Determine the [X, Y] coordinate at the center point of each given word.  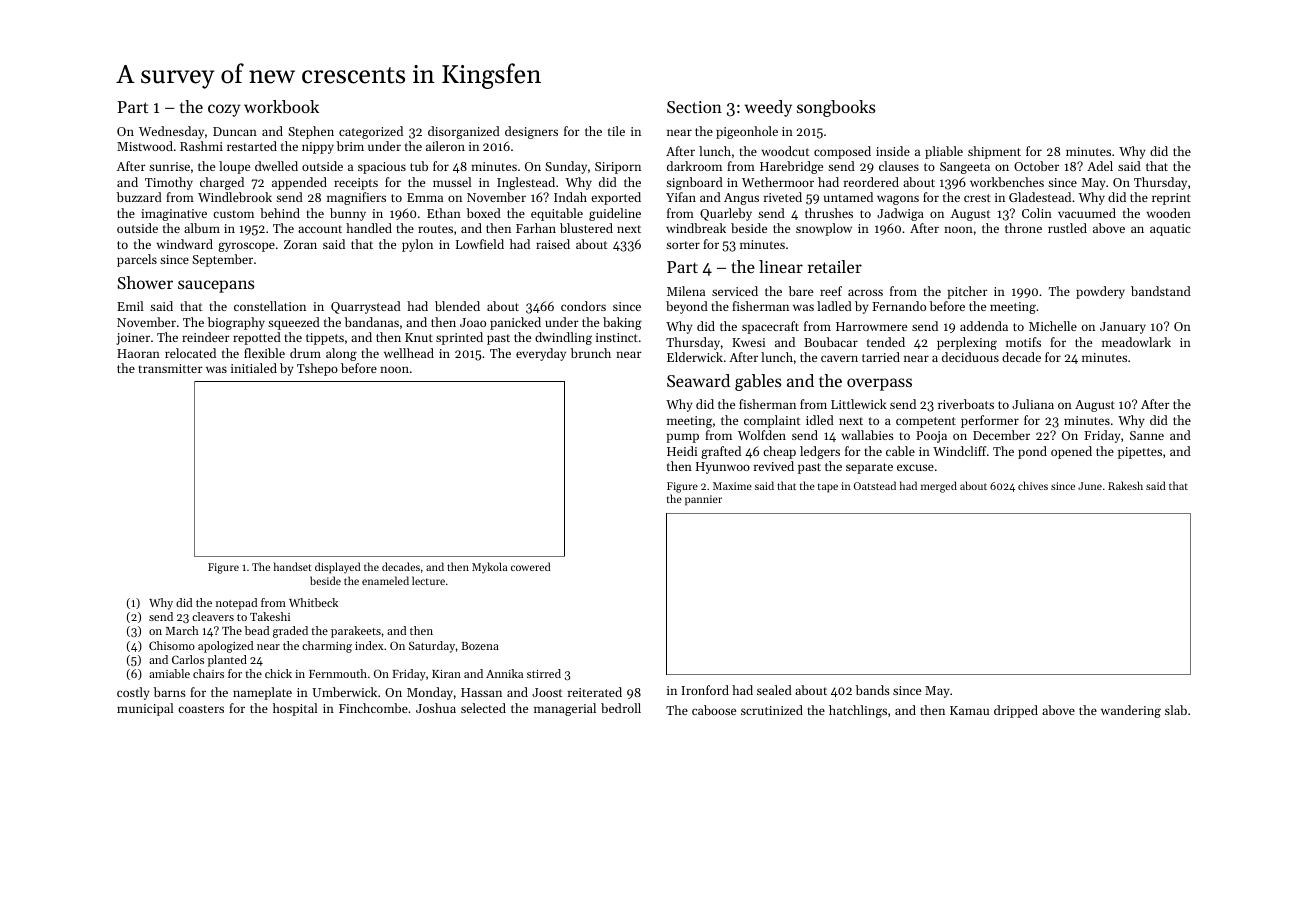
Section [694, 107]
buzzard [139, 197]
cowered [531, 566]
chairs [208, 673]
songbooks [836, 108]
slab [1176, 710]
